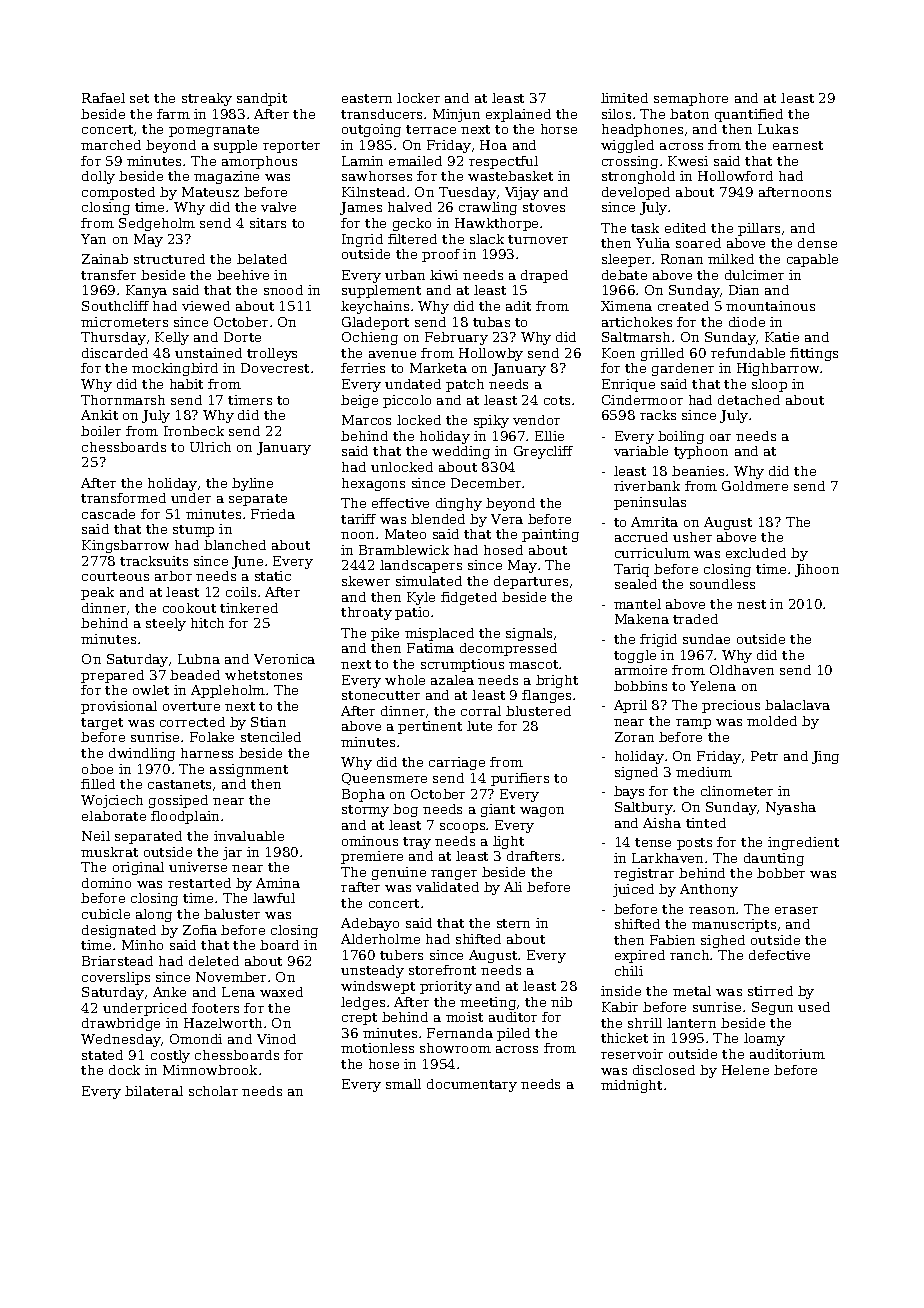 This screenshot has height=1308, width=924. What do you see at coordinates (769, 385) in the screenshot?
I see `sloop` at bounding box center [769, 385].
